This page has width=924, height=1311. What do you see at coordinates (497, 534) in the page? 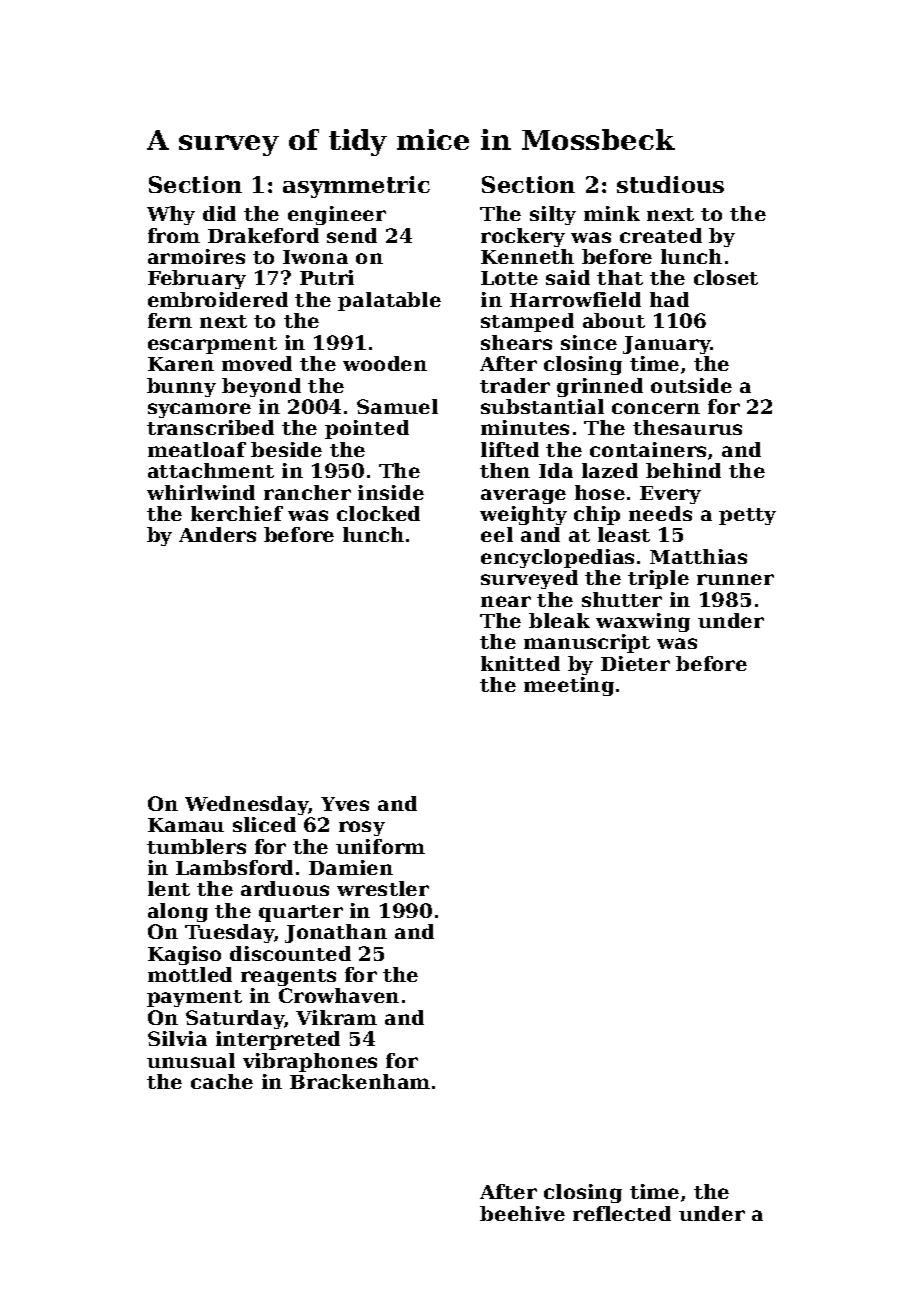
I see `eel` at bounding box center [497, 534].
